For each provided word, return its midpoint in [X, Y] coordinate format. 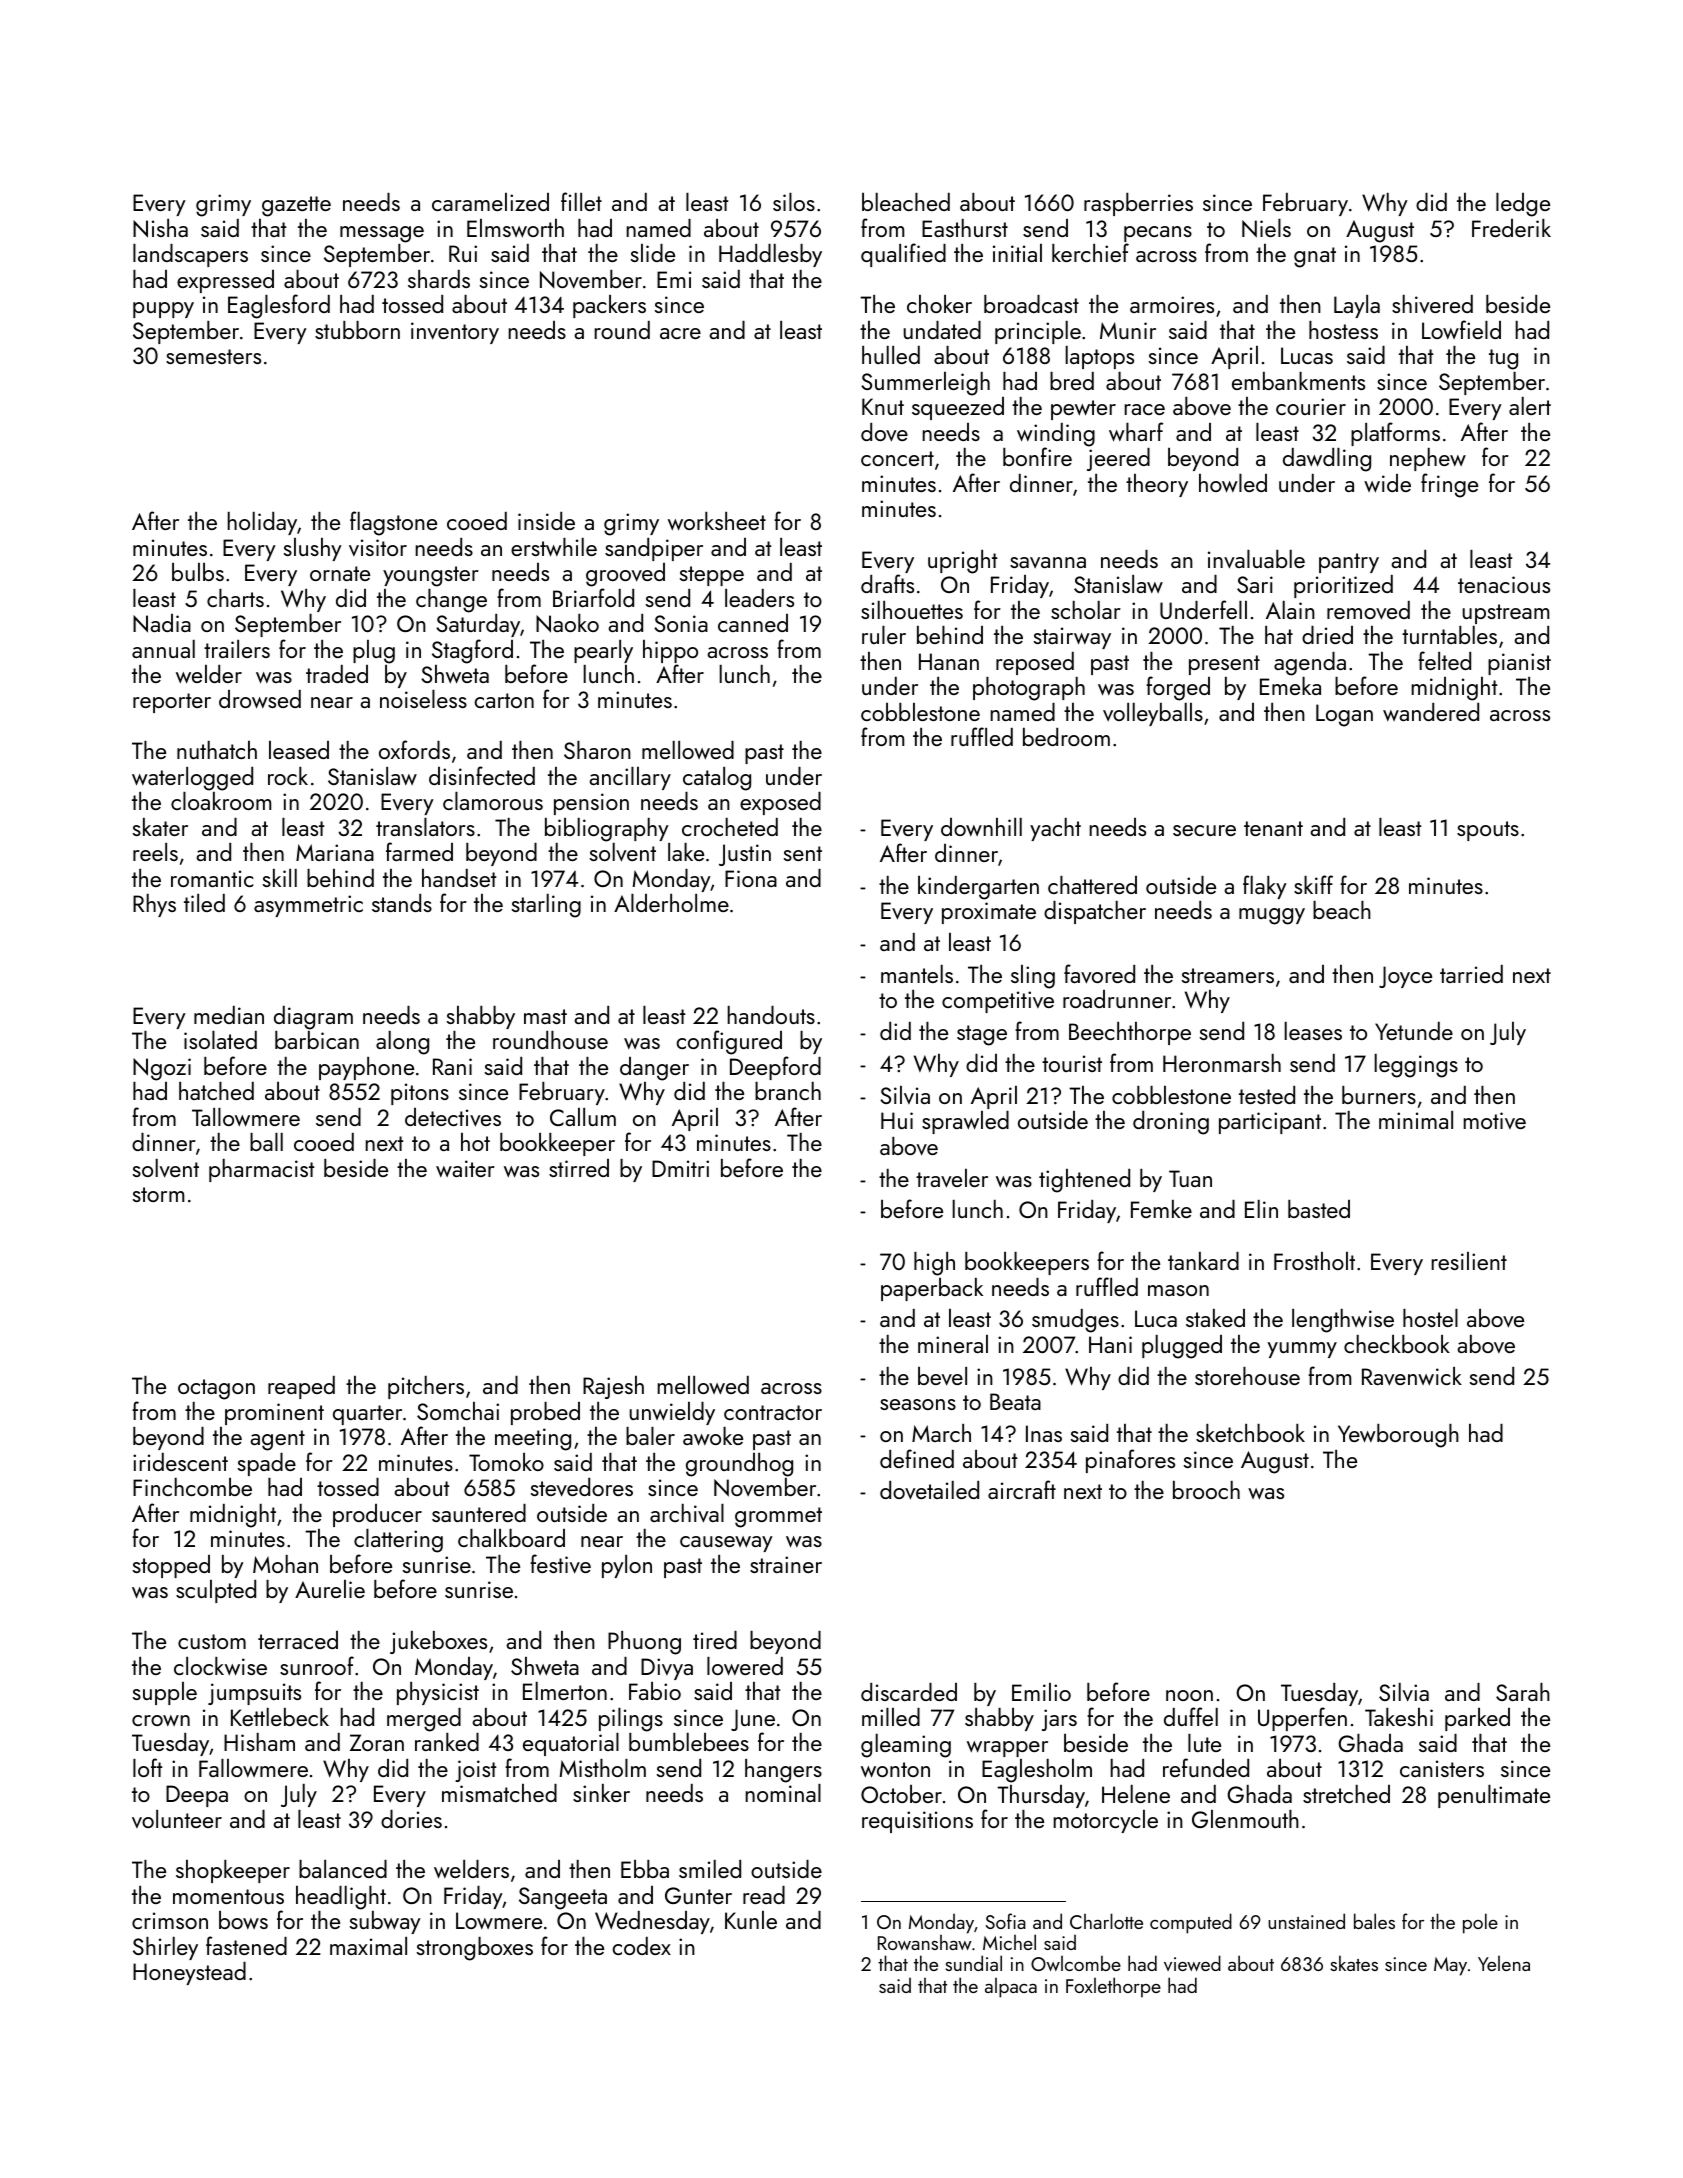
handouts [771, 1015]
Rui [463, 253]
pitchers [426, 1387]
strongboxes [475, 1949]
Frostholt [1314, 1261]
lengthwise [1343, 1321]
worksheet [717, 521]
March [941, 1433]
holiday [262, 523]
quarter [367, 1415]
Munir [1128, 330]
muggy [1272, 916]
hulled [891, 355]
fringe [1449, 485]
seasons [918, 1404]
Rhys [154, 905]
